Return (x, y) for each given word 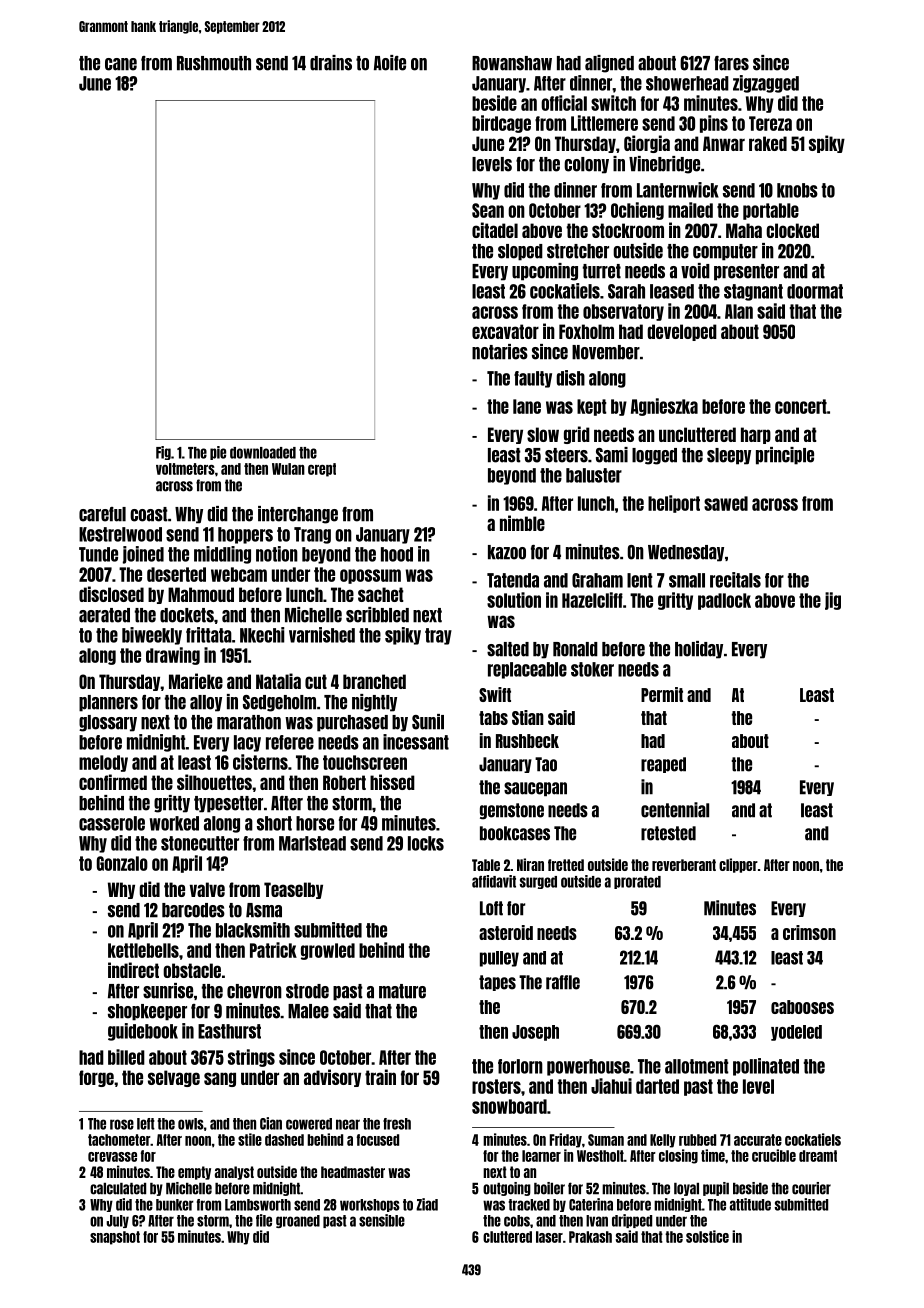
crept (322, 470)
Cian (271, 1123)
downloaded (263, 453)
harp (756, 435)
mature (402, 991)
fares (731, 63)
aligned (609, 64)
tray (438, 636)
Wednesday (686, 553)
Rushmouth (214, 63)
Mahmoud (201, 594)
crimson (809, 932)
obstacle (192, 970)
